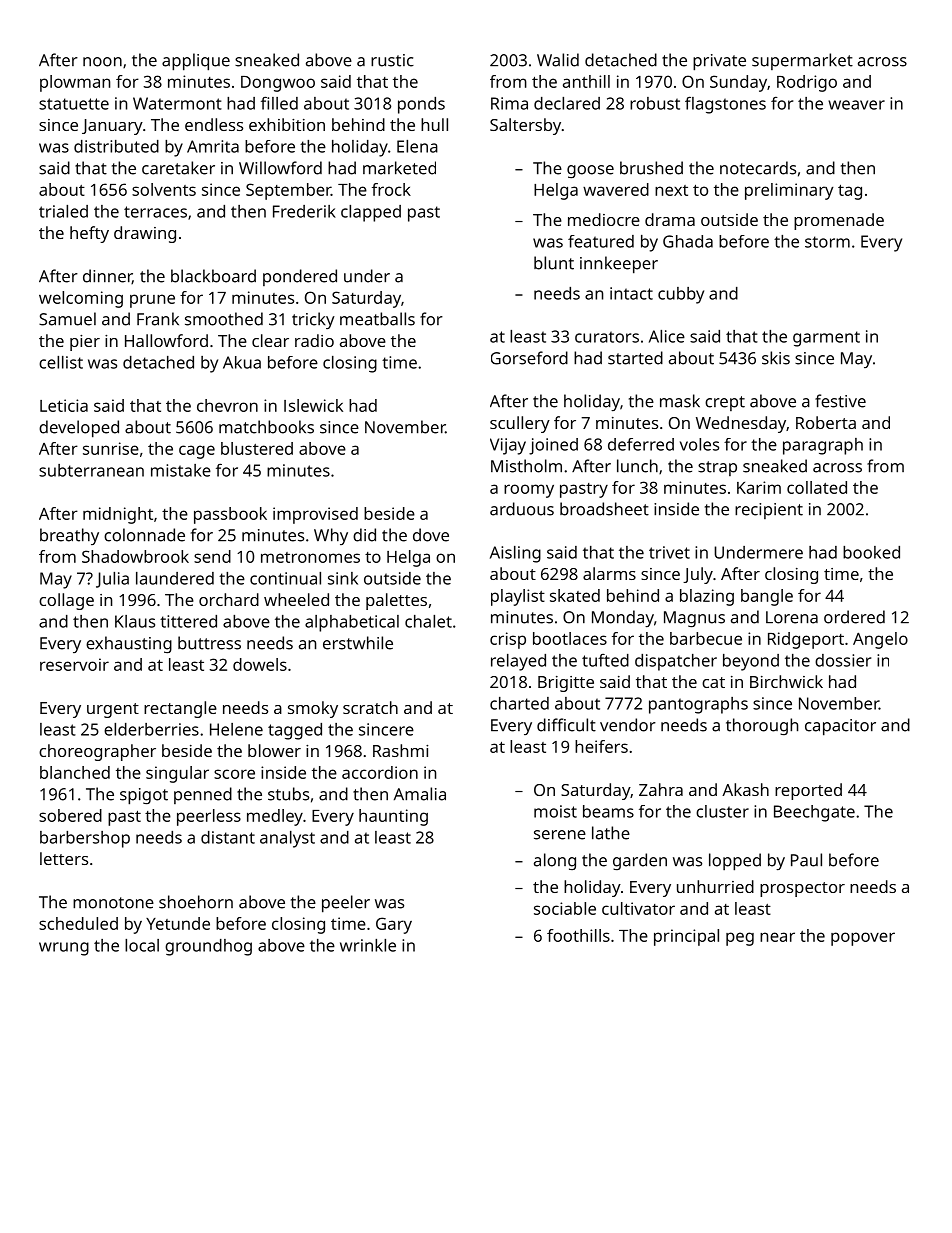  Describe the element at coordinates (802, 61) in the page. I see `supermarket` at that location.
